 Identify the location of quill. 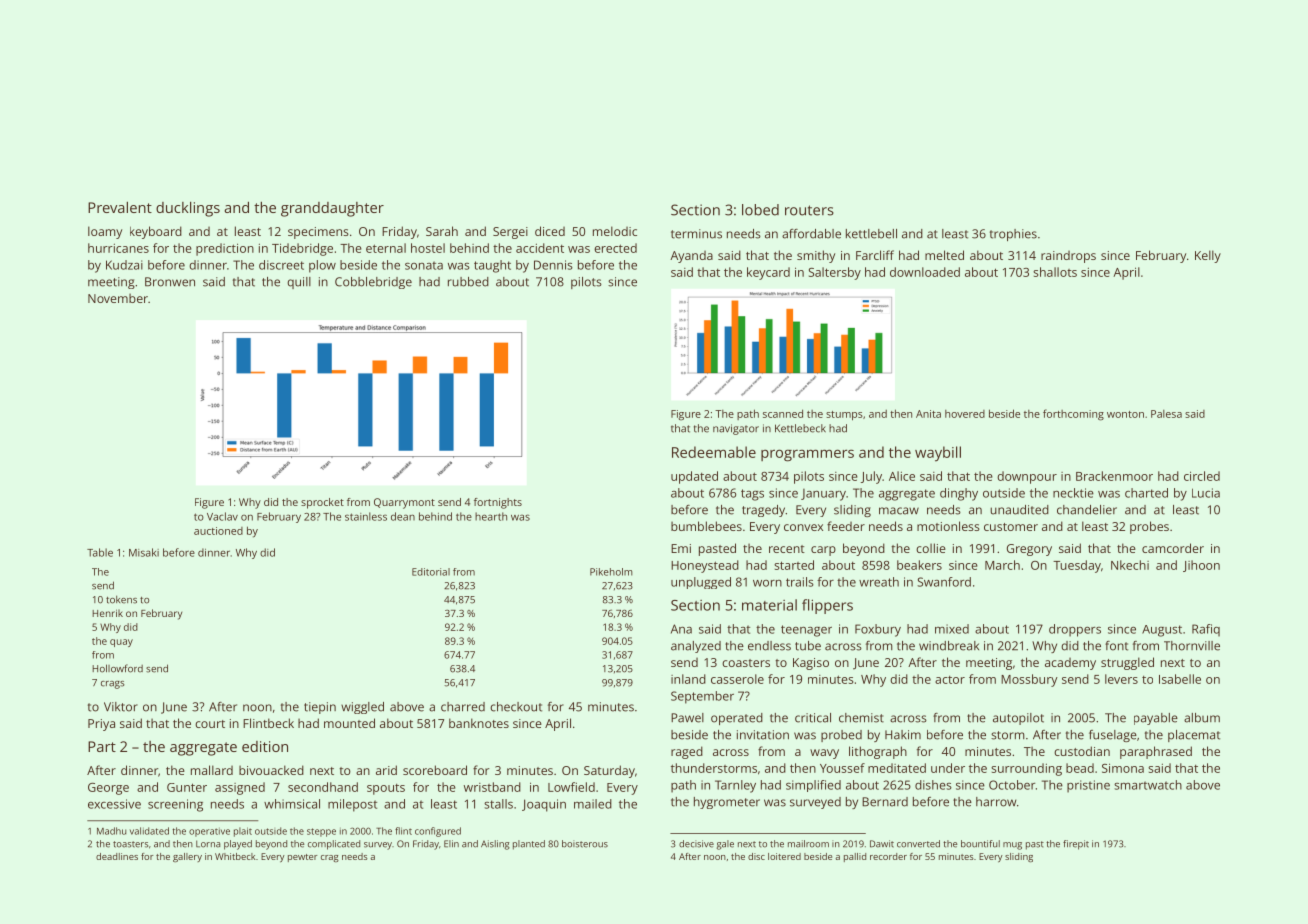
(299, 283).
